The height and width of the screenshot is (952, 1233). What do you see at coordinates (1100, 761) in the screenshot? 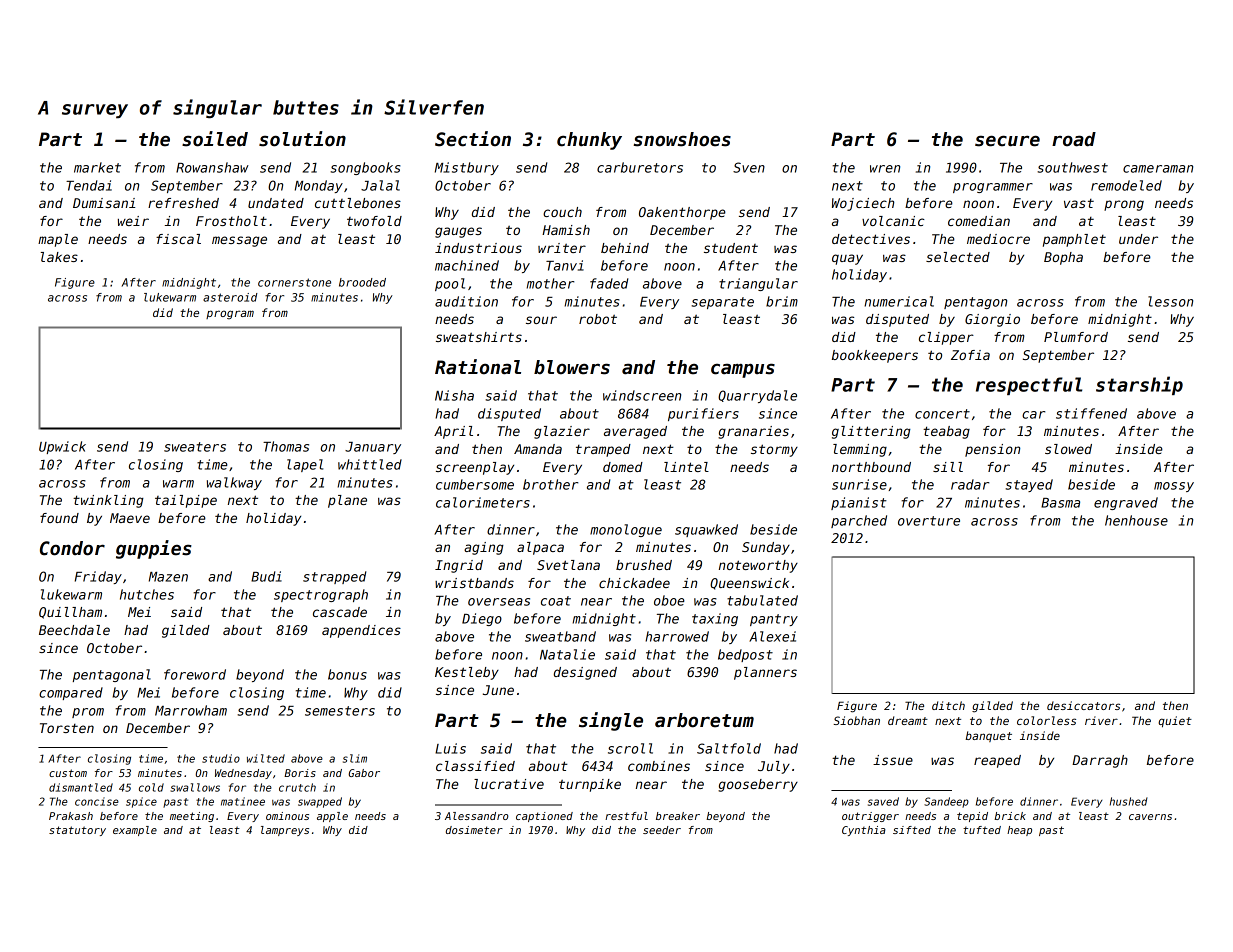
I see `Darragh` at bounding box center [1100, 761].
